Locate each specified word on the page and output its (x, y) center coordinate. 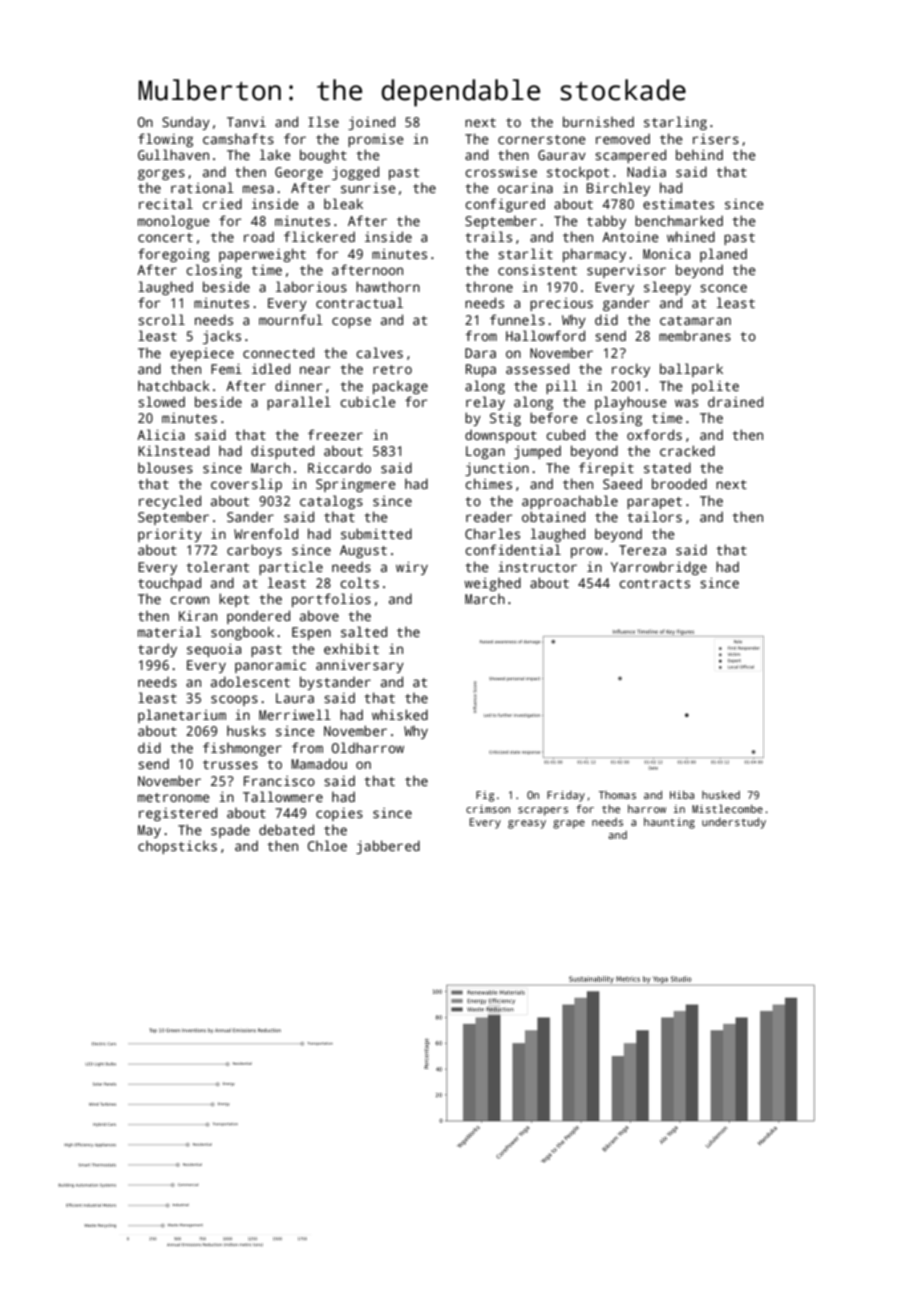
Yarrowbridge (659, 568)
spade (230, 831)
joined (371, 123)
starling (675, 123)
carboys (254, 551)
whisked (400, 714)
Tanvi (246, 122)
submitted (376, 533)
